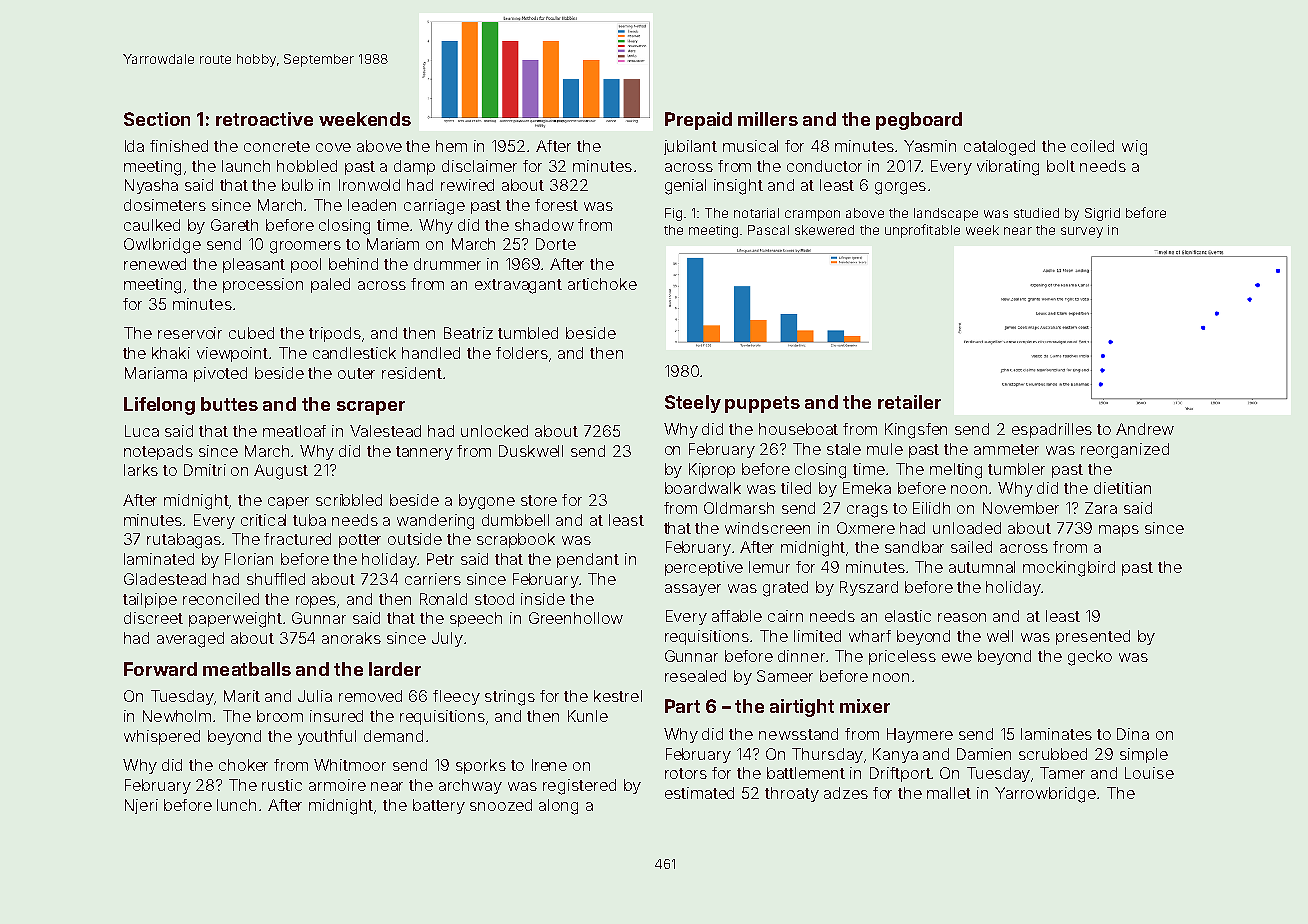 The width and height of the screenshot is (1308, 924). Describe the element at coordinates (698, 121) in the screenshot. I see `Prepaid` at that location.
